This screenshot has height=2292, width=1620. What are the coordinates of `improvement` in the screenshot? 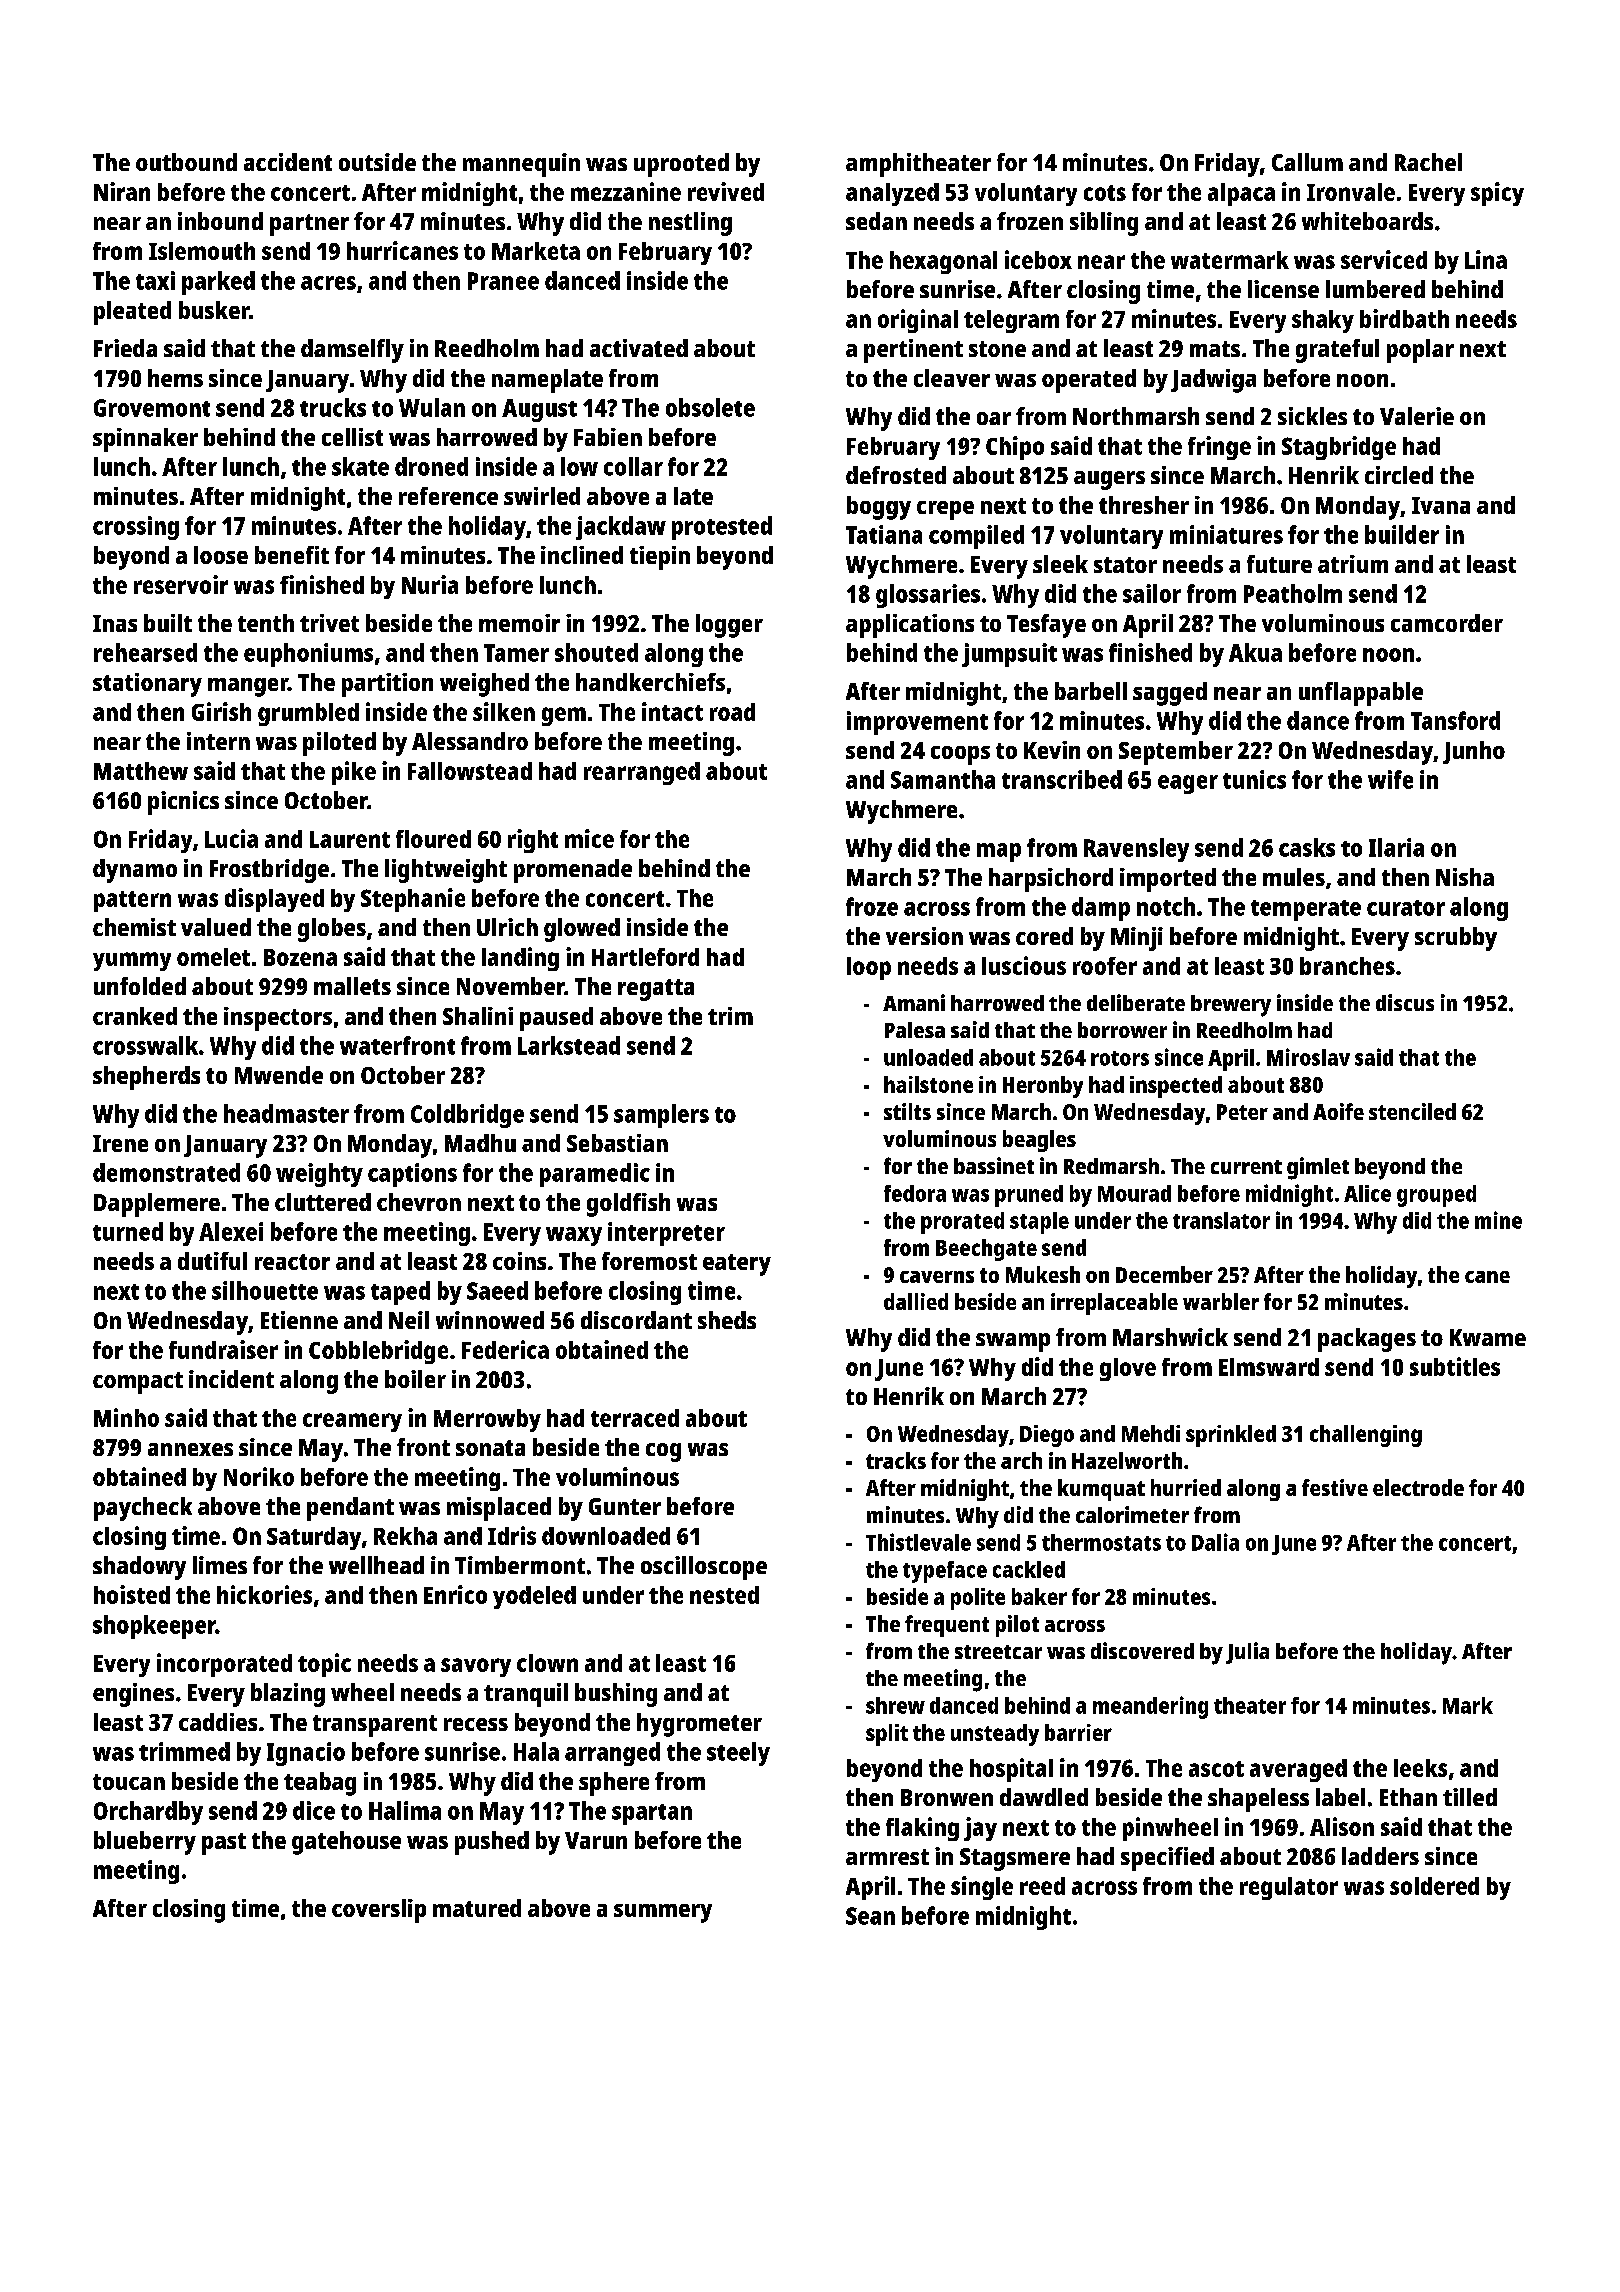 It's located at (917, 723).
